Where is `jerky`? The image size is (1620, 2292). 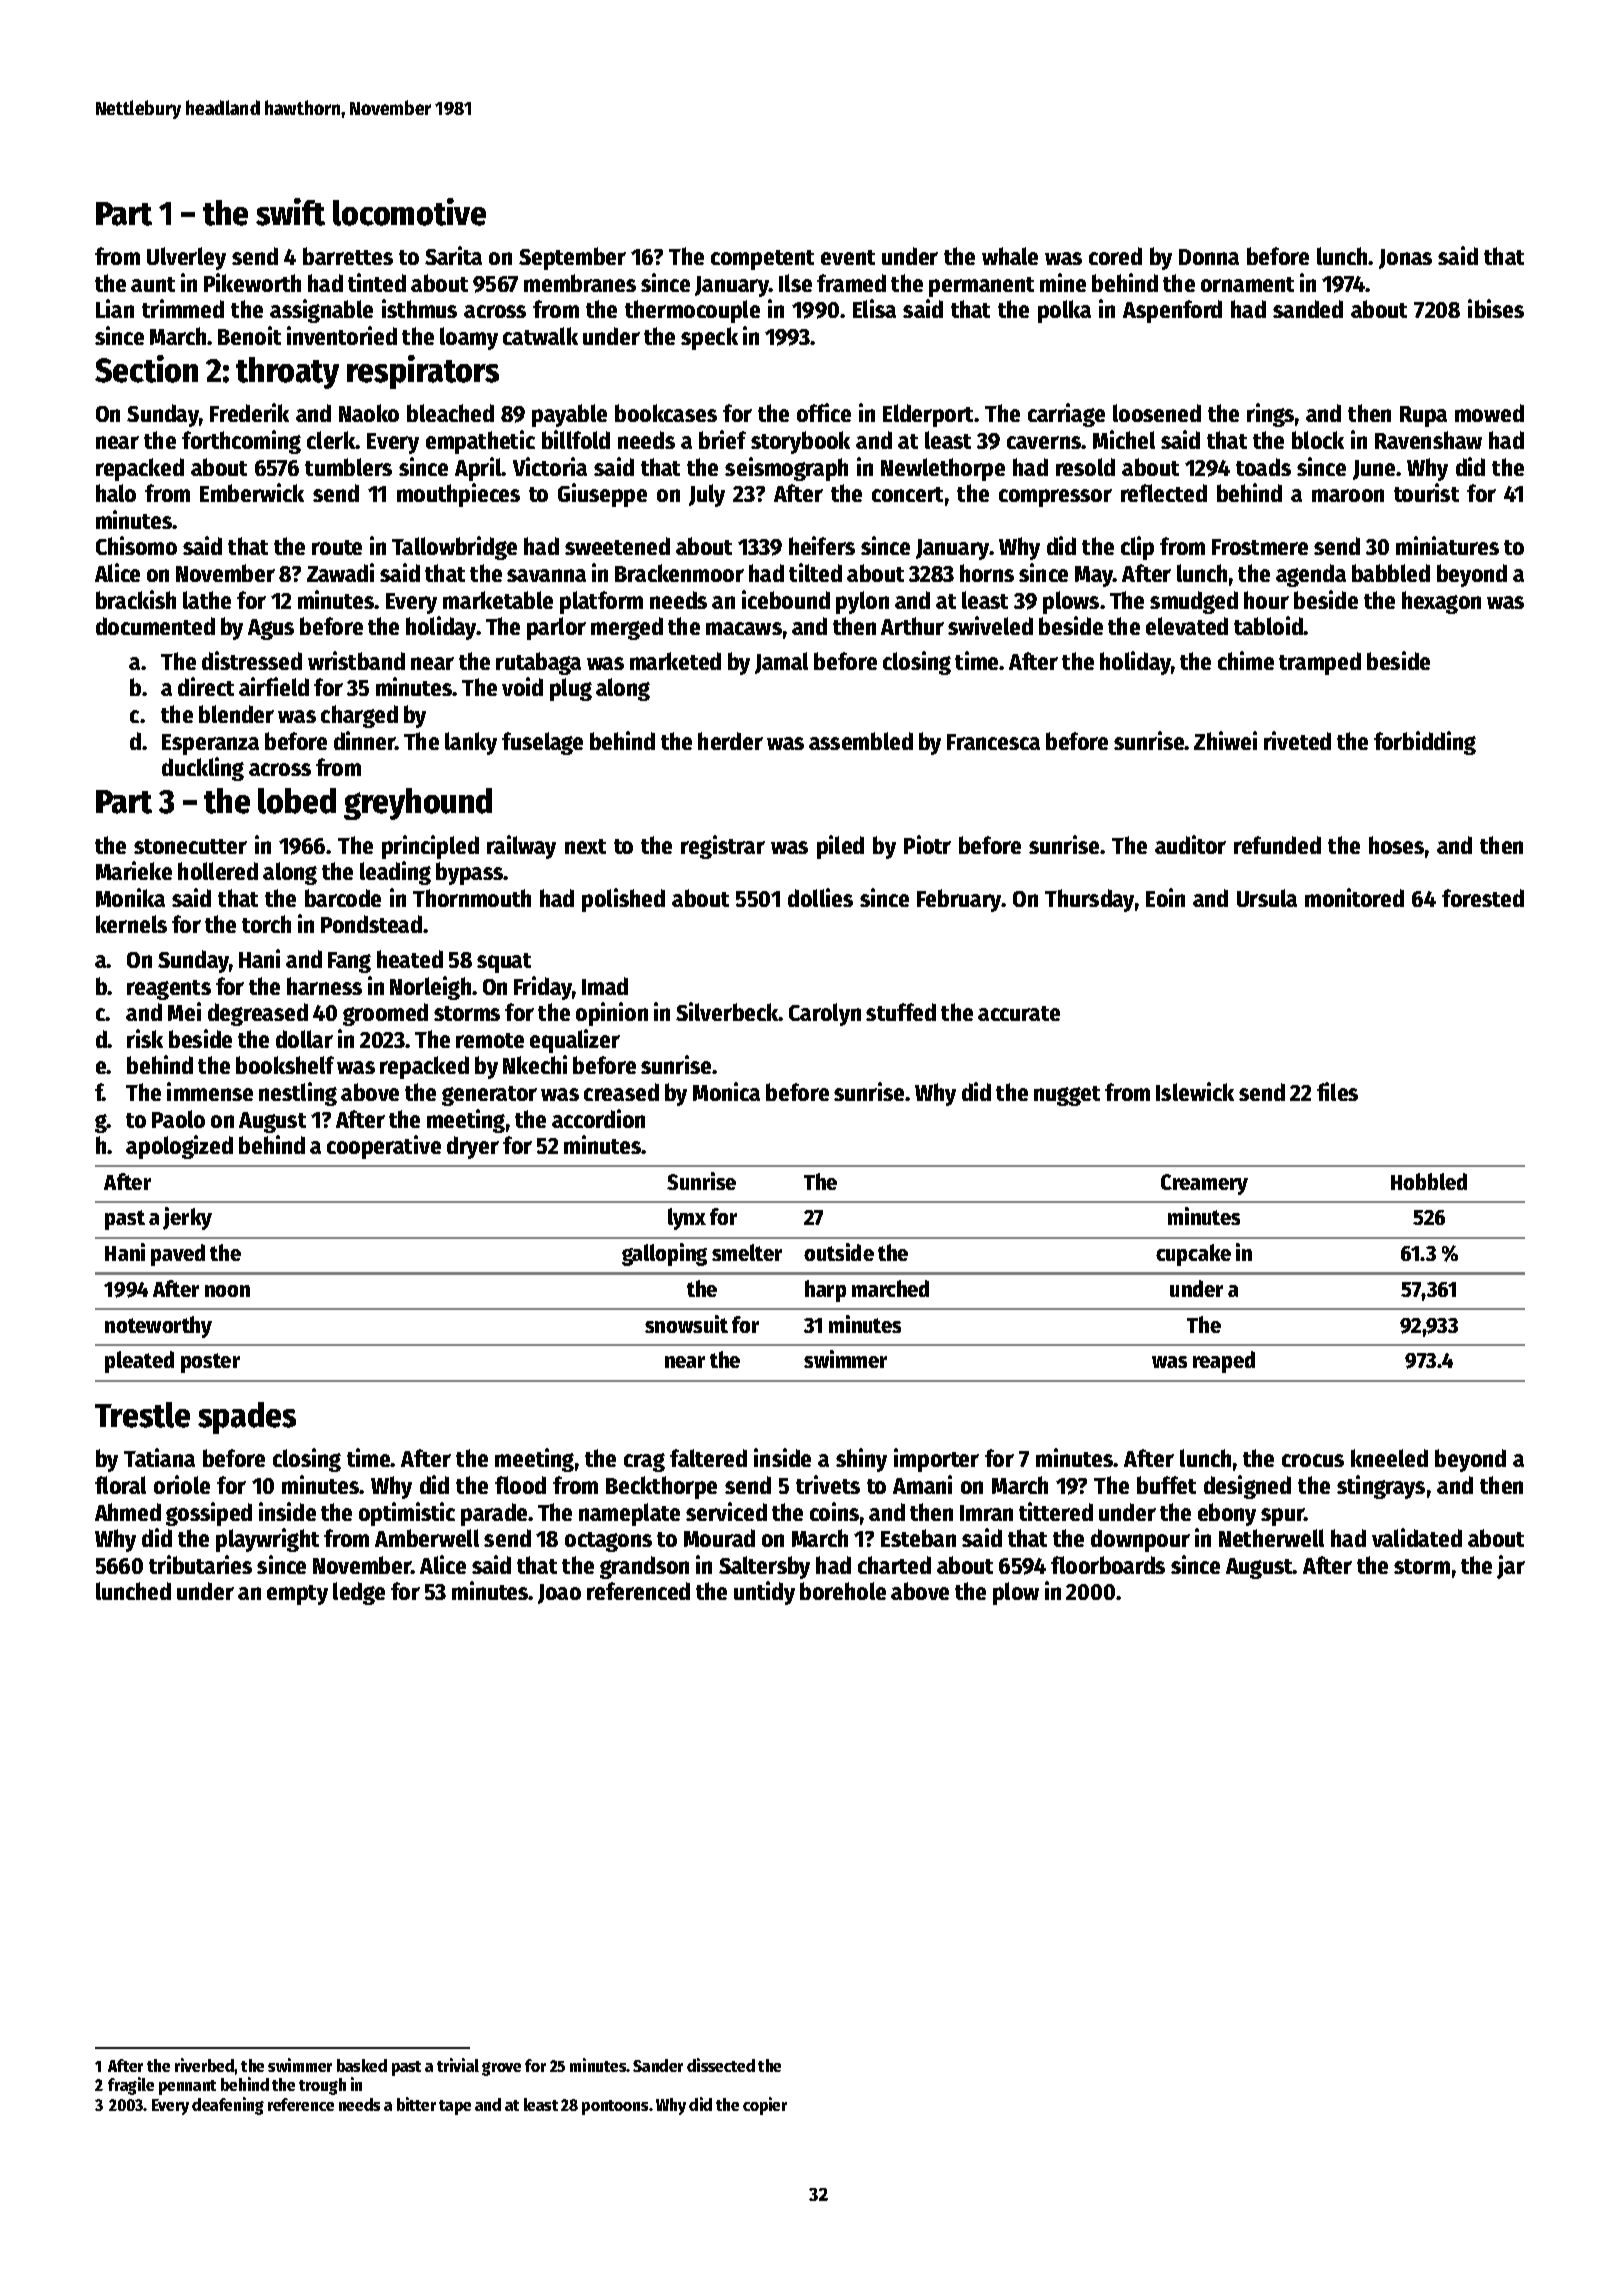
jerky is located at coordinates (187, 1218).
